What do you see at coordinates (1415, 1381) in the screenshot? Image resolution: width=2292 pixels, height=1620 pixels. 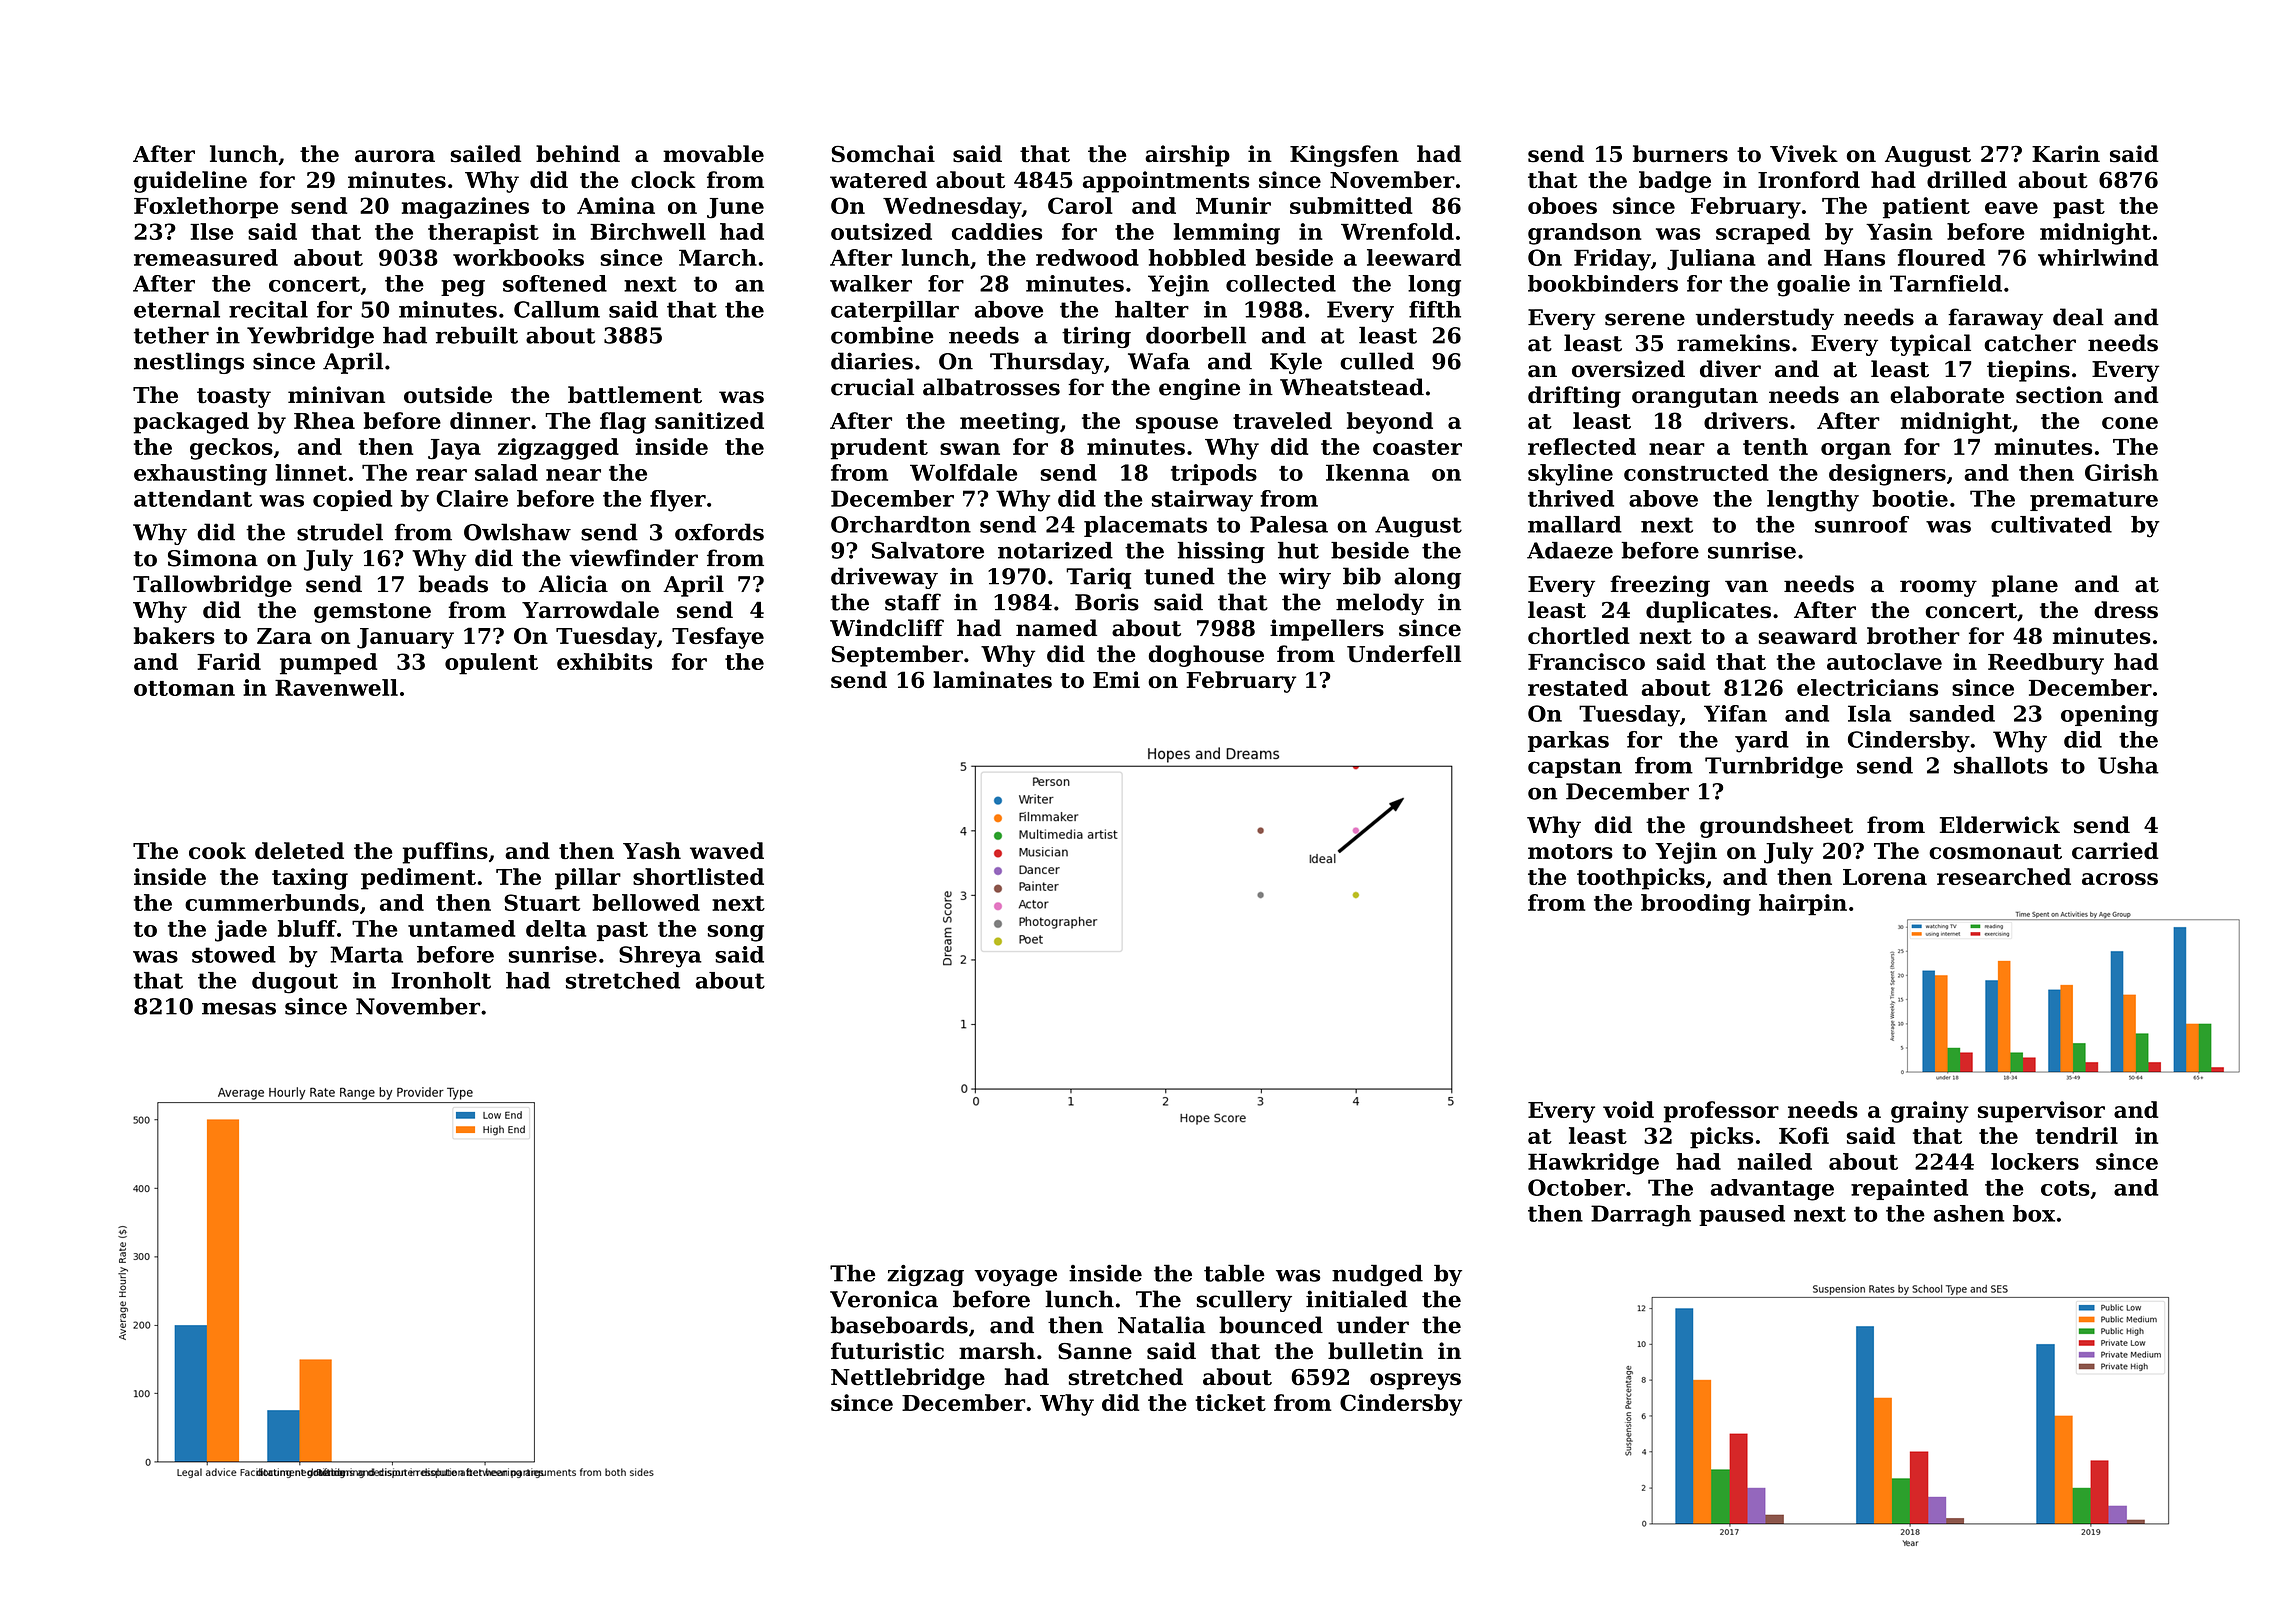 I see `ospreys` at bounding box center [1415, 1381].
